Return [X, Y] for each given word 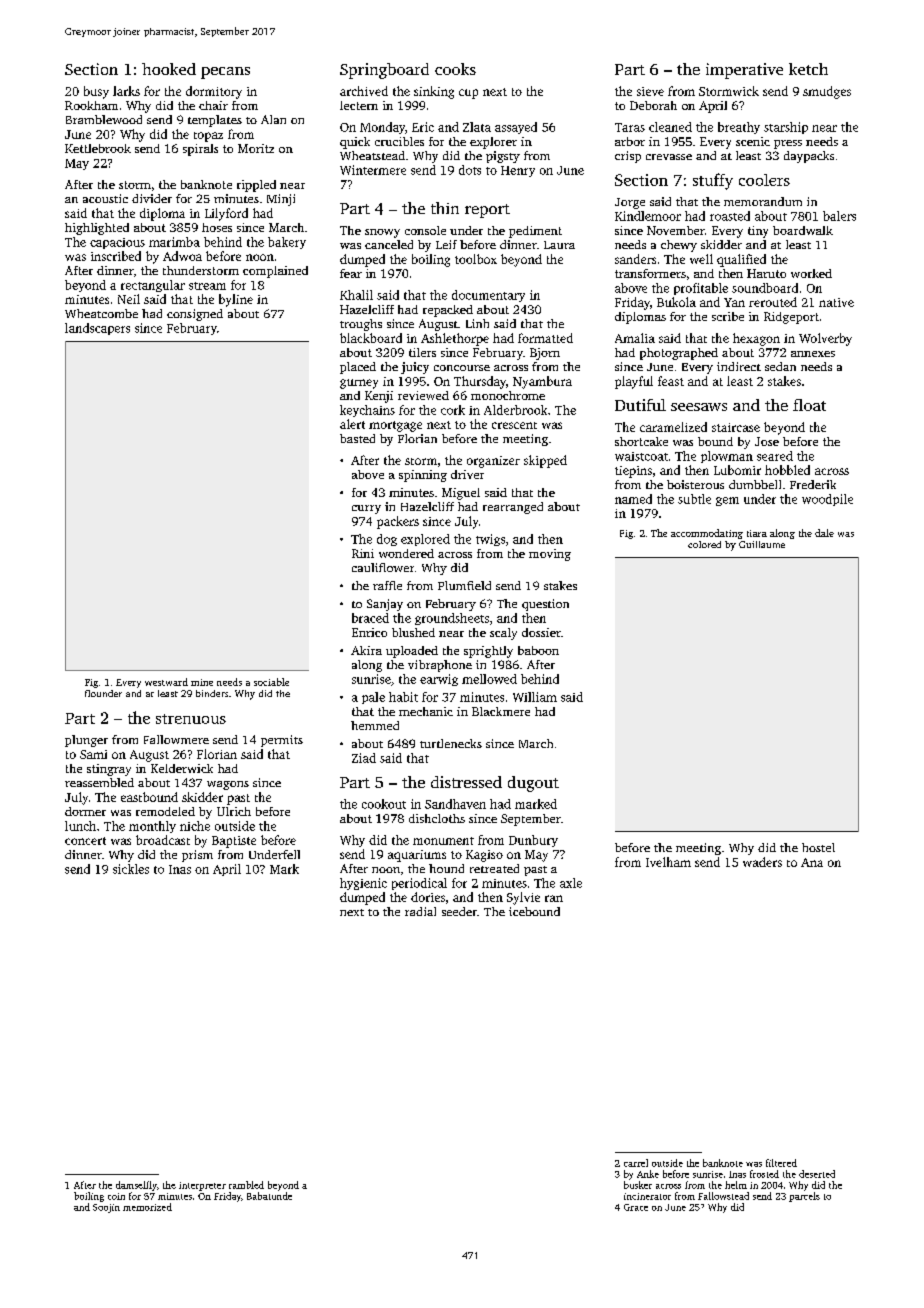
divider [152, 198]
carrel [636, 1163]
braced [370, 618]
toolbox [476, 259]
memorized [147, 1207]
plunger [86, 741]
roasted [730, 216]
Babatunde [269, 1196]
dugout [533, 784]
